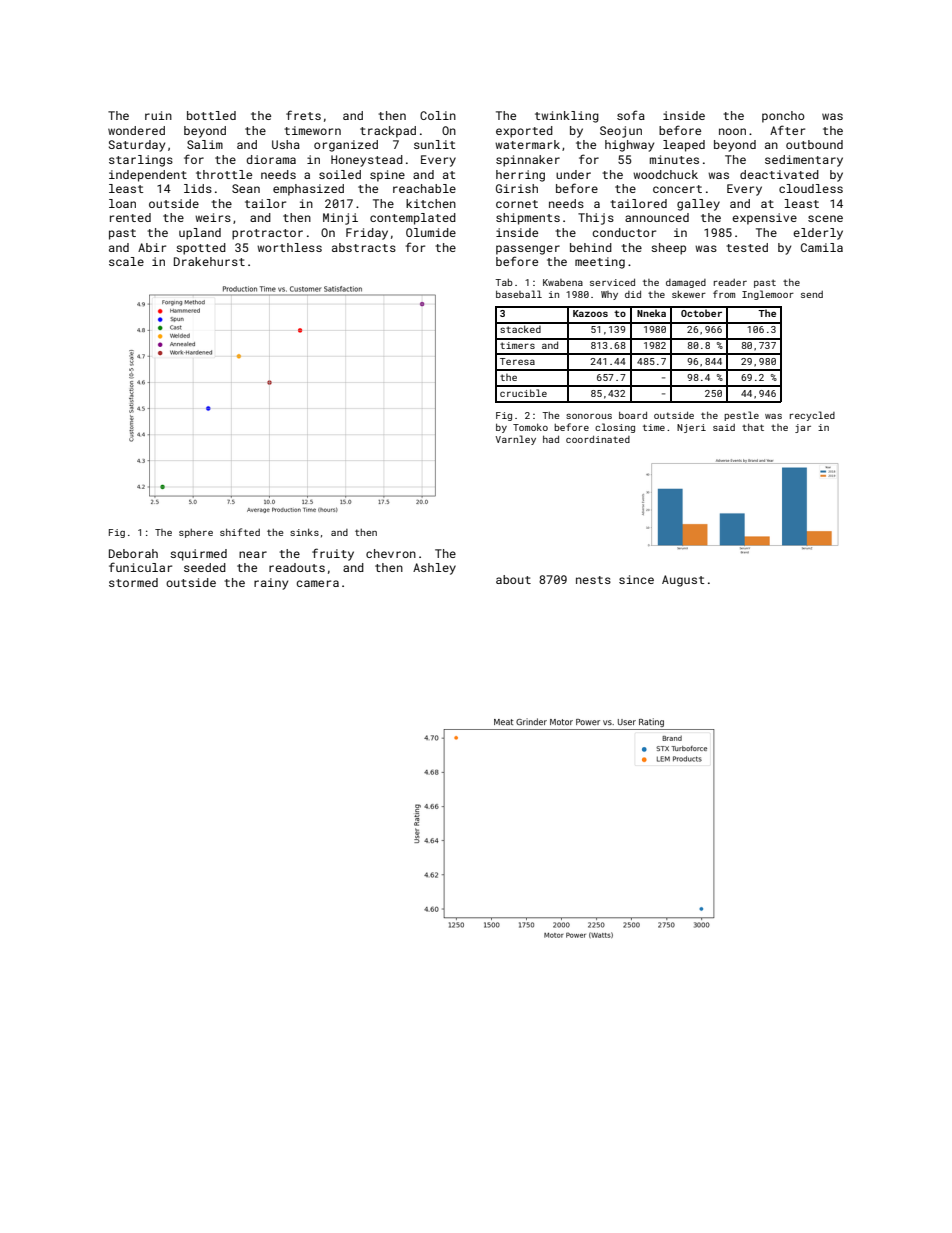  Describe the element at coordinates (289, 247) in the screenshot. I see `worthless` at that location.
